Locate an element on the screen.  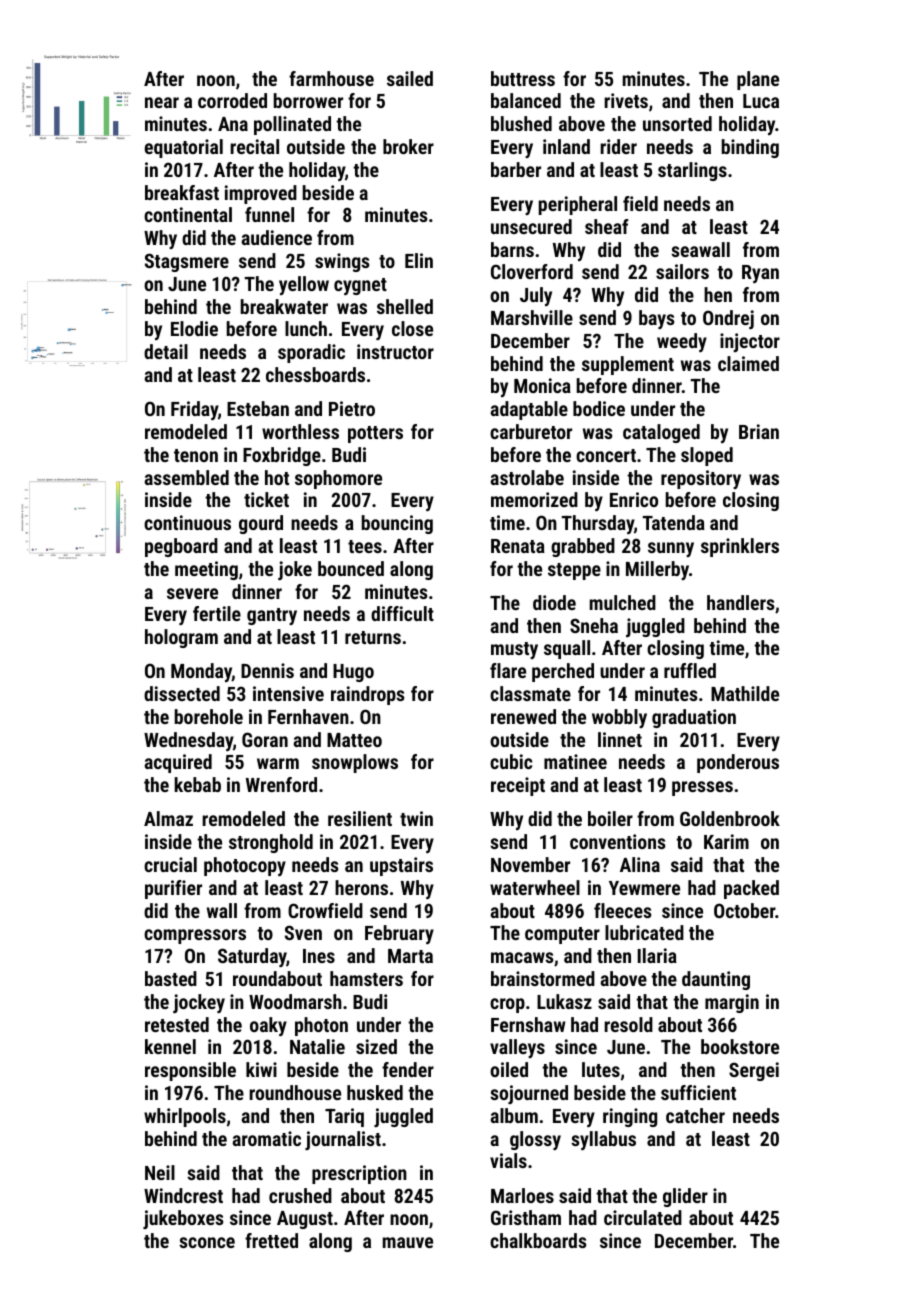
Elodie is located at coordinates (194, 328).
